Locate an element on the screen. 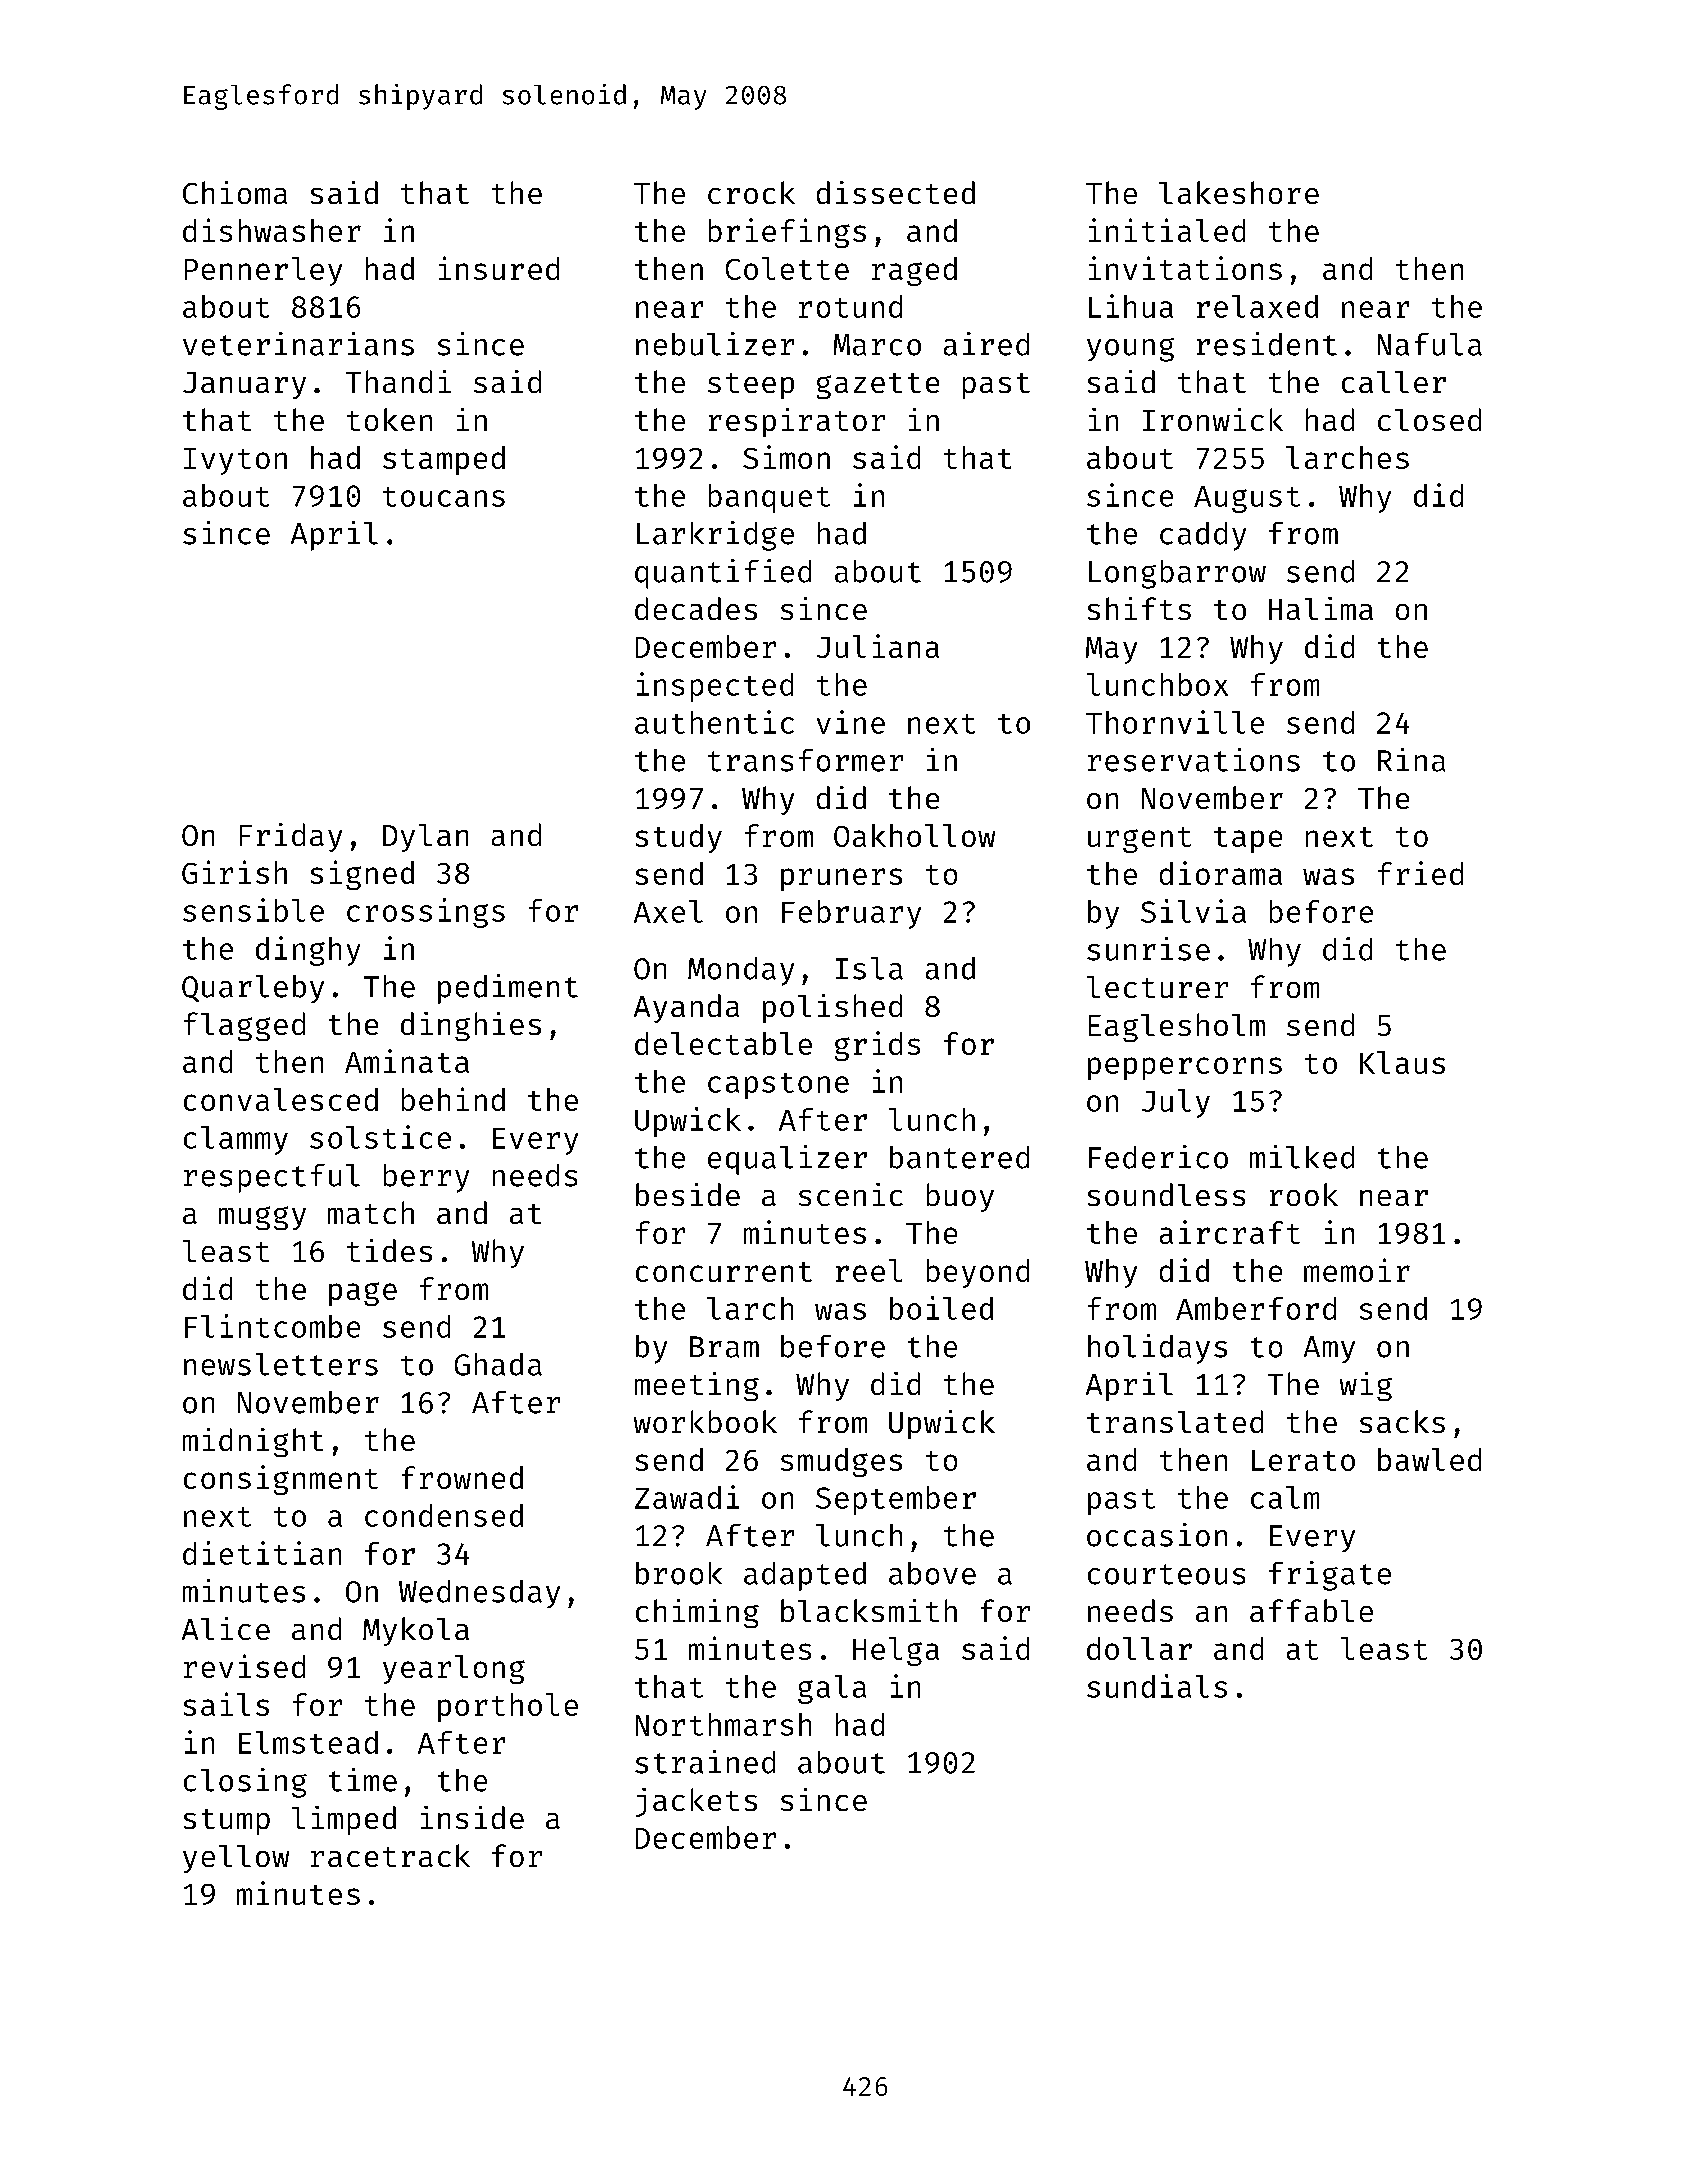 This screenshot has height=2178, width=1683. Dylan is located at coordinates (425, 838).
